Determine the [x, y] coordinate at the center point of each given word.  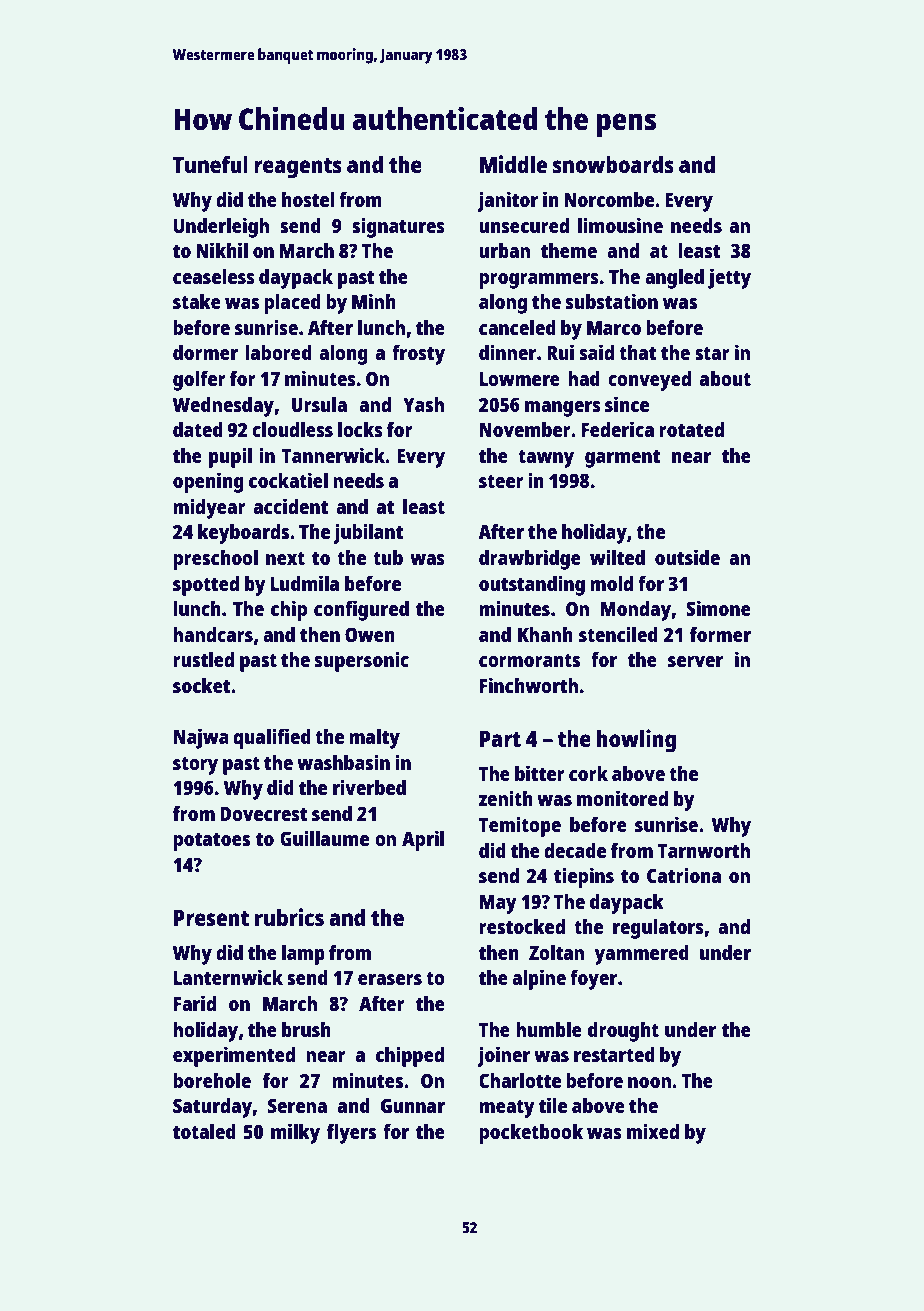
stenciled [618, 634]
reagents [298, 168]
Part [500, 738]
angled [674, 279]
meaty [507, 1109]
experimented [234, 1056]
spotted [206, 586]
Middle [513, 164]
